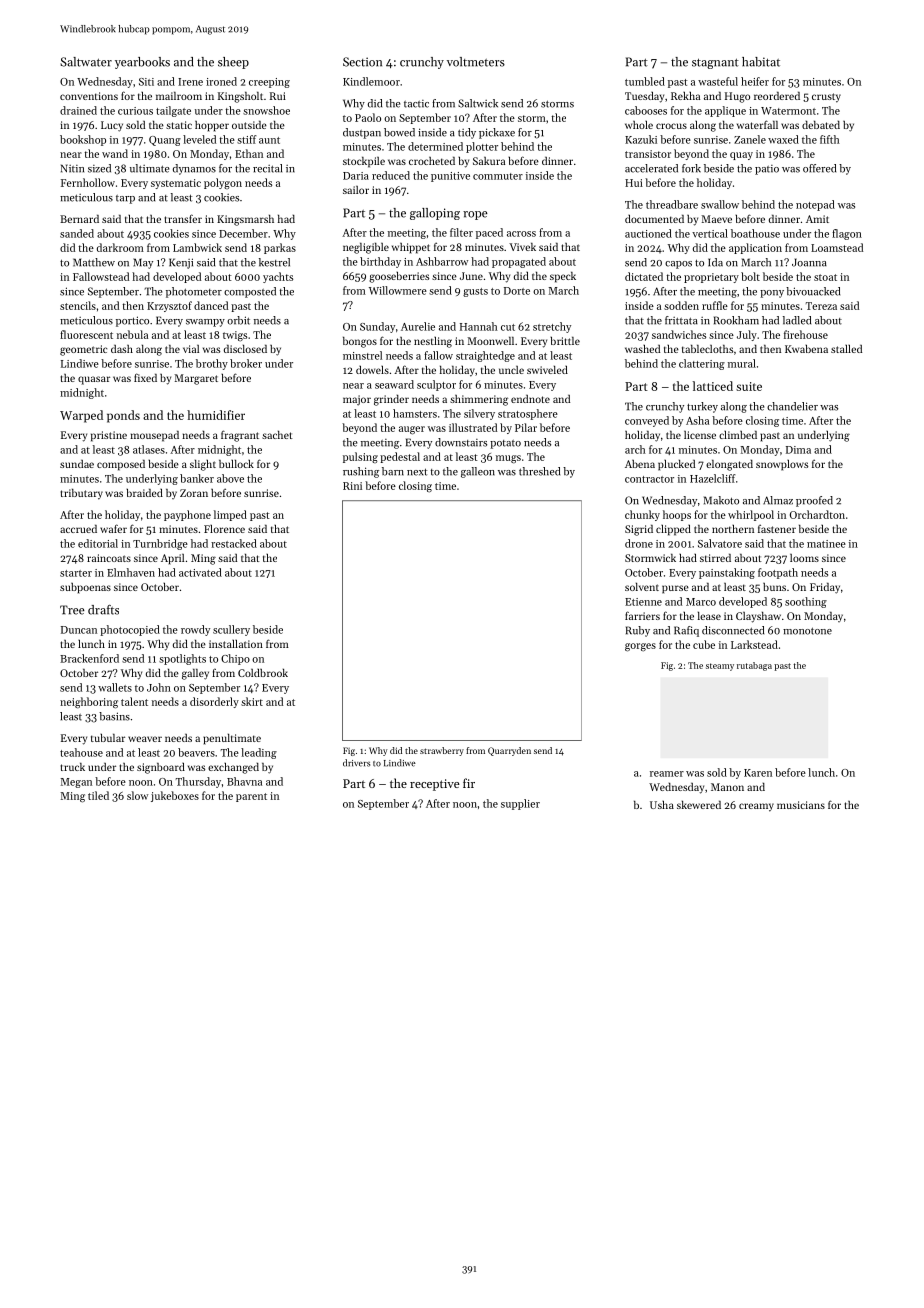 The width and height of the image is (924, 1308). Describe the element at coordinates (642, 615) in the image. I see `farriers` at that location.
